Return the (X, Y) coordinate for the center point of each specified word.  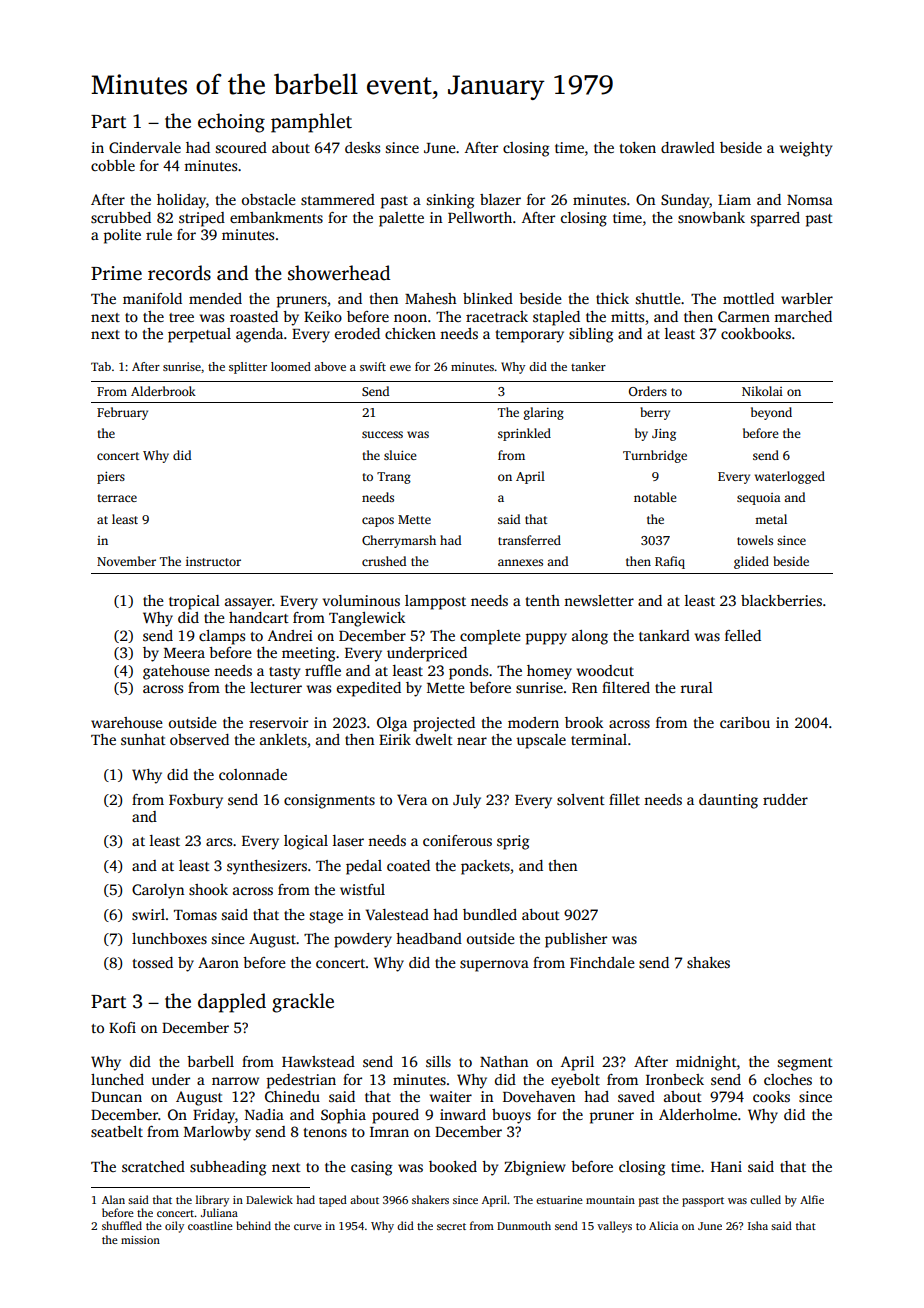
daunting (728, 801)
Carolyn (158, 891)
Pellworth (480, 217)
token (638, 147)
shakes (708, 962)
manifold (152, 298)
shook (208, 889)
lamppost (435, 602)
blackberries (781, 600)
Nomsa (810, 200)
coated (408, 865)
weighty (806, 149)
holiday (181, 201)
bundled (490, 914)
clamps (222, 637)
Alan (113, 1199)
